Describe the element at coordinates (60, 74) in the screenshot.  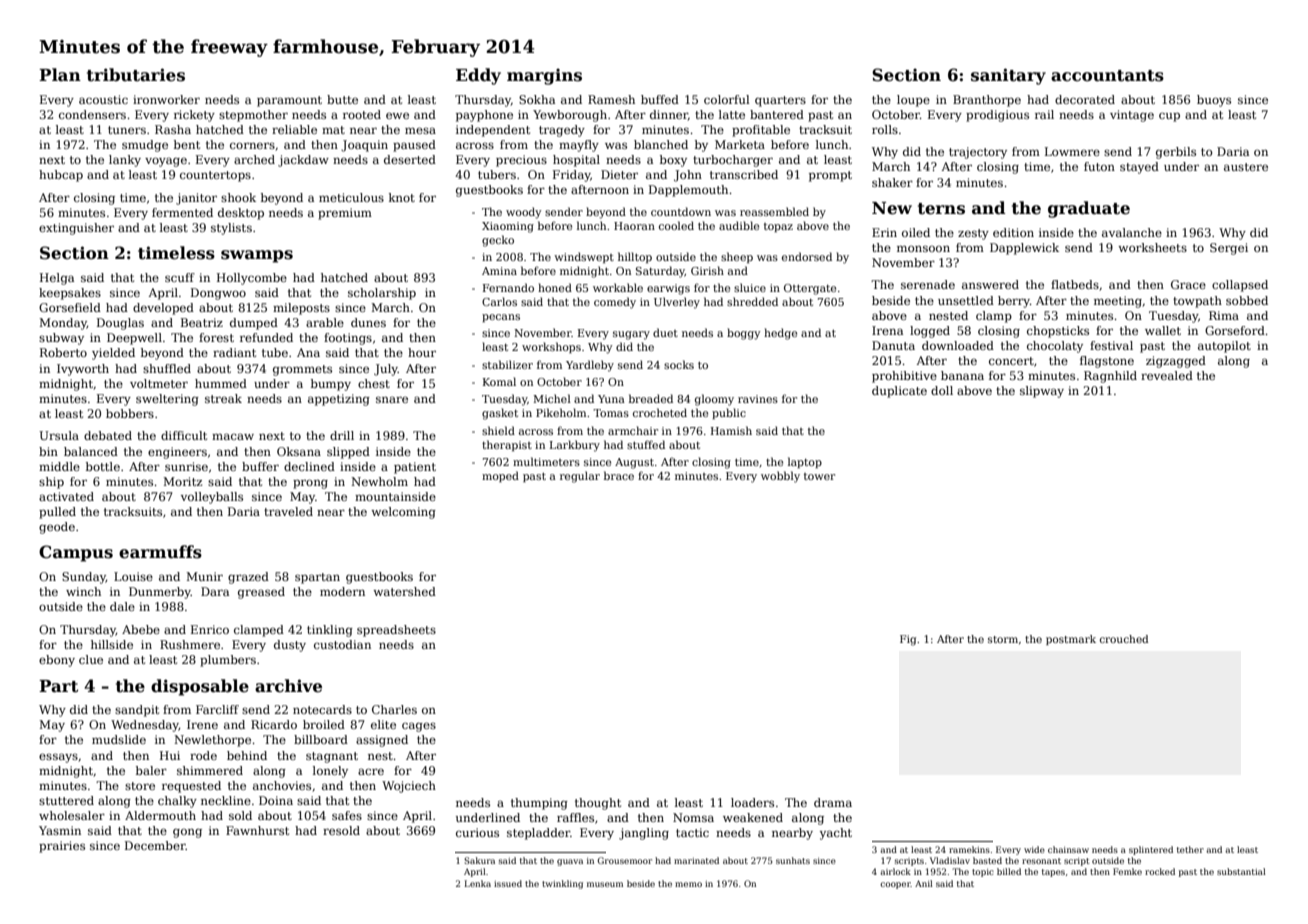
I see `Plan` at that location.
